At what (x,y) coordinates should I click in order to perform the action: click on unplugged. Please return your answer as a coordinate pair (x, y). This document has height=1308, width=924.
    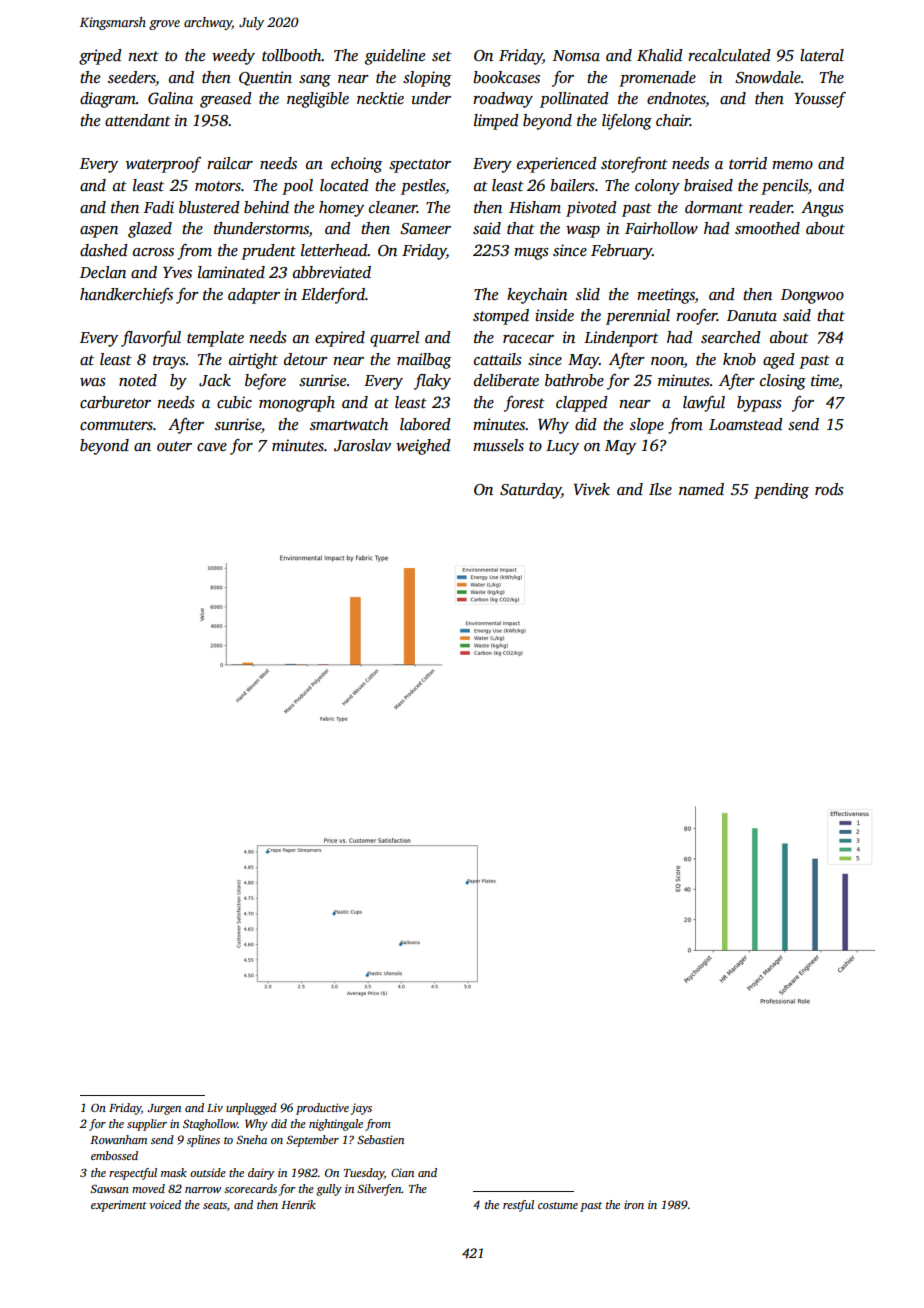
    Looking at the image, I should click on (251, 1109).
